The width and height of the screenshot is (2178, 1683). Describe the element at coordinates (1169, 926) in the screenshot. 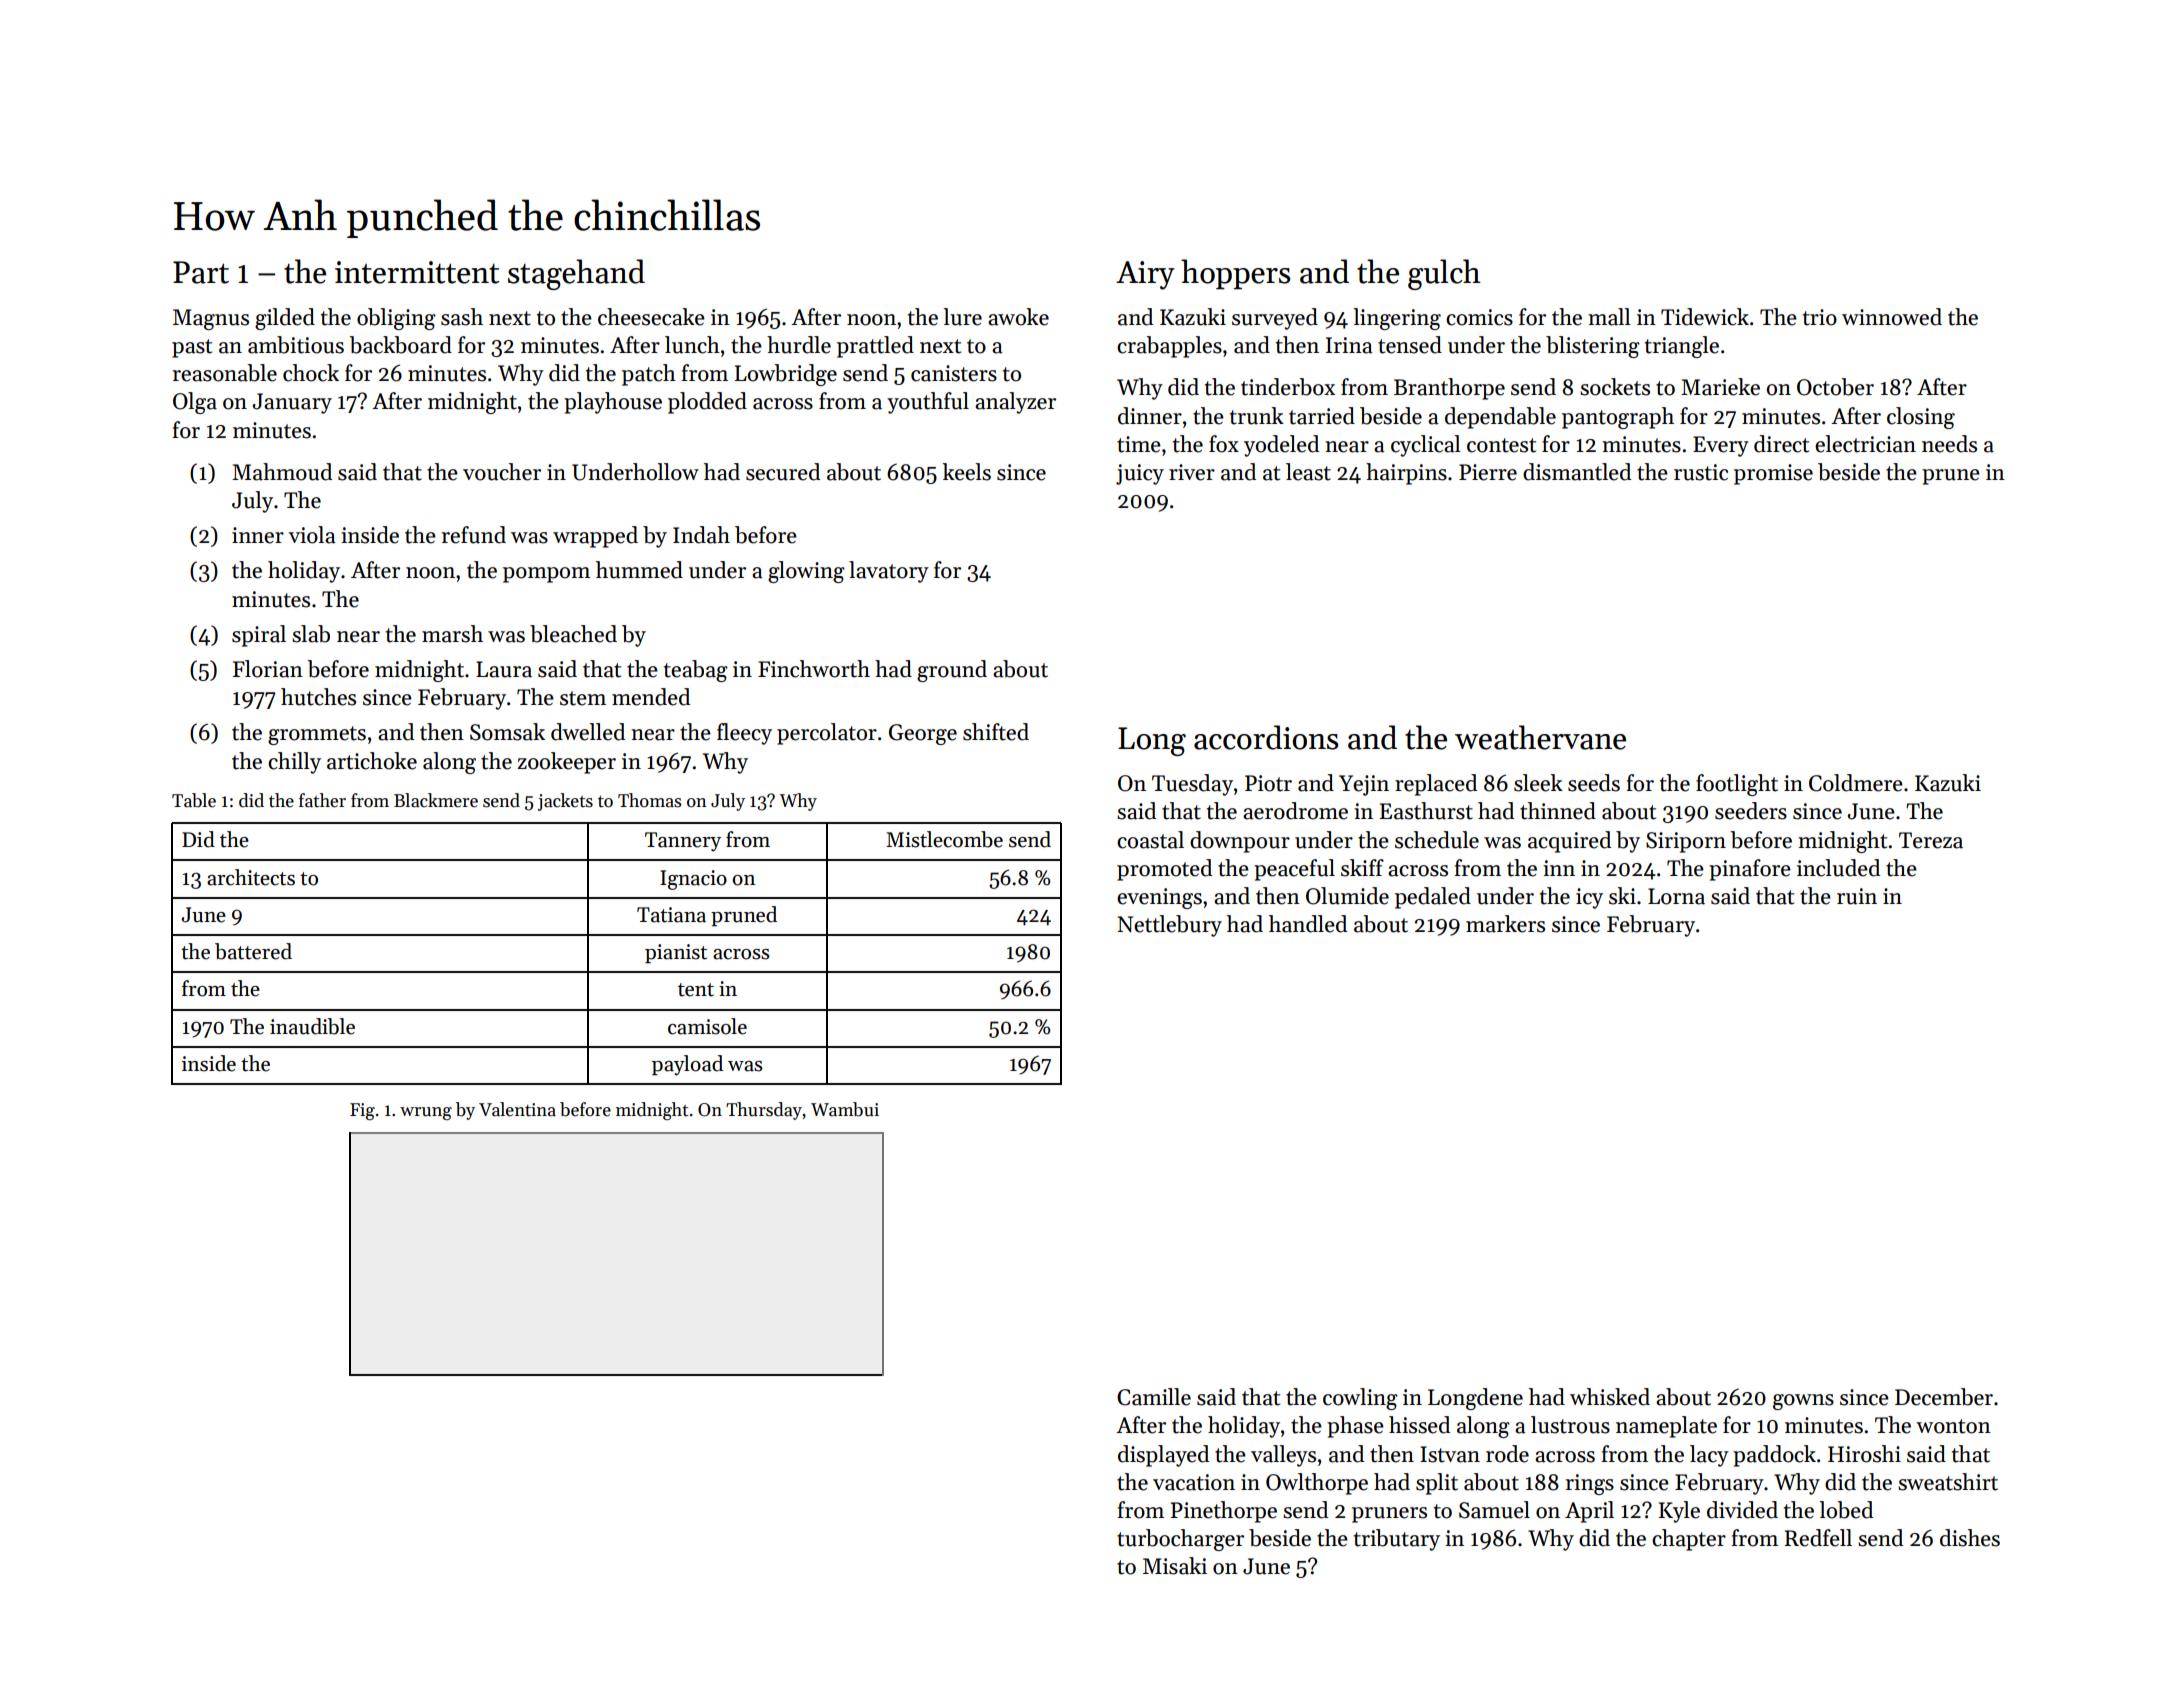

I see `Nettlebury` at that location.
